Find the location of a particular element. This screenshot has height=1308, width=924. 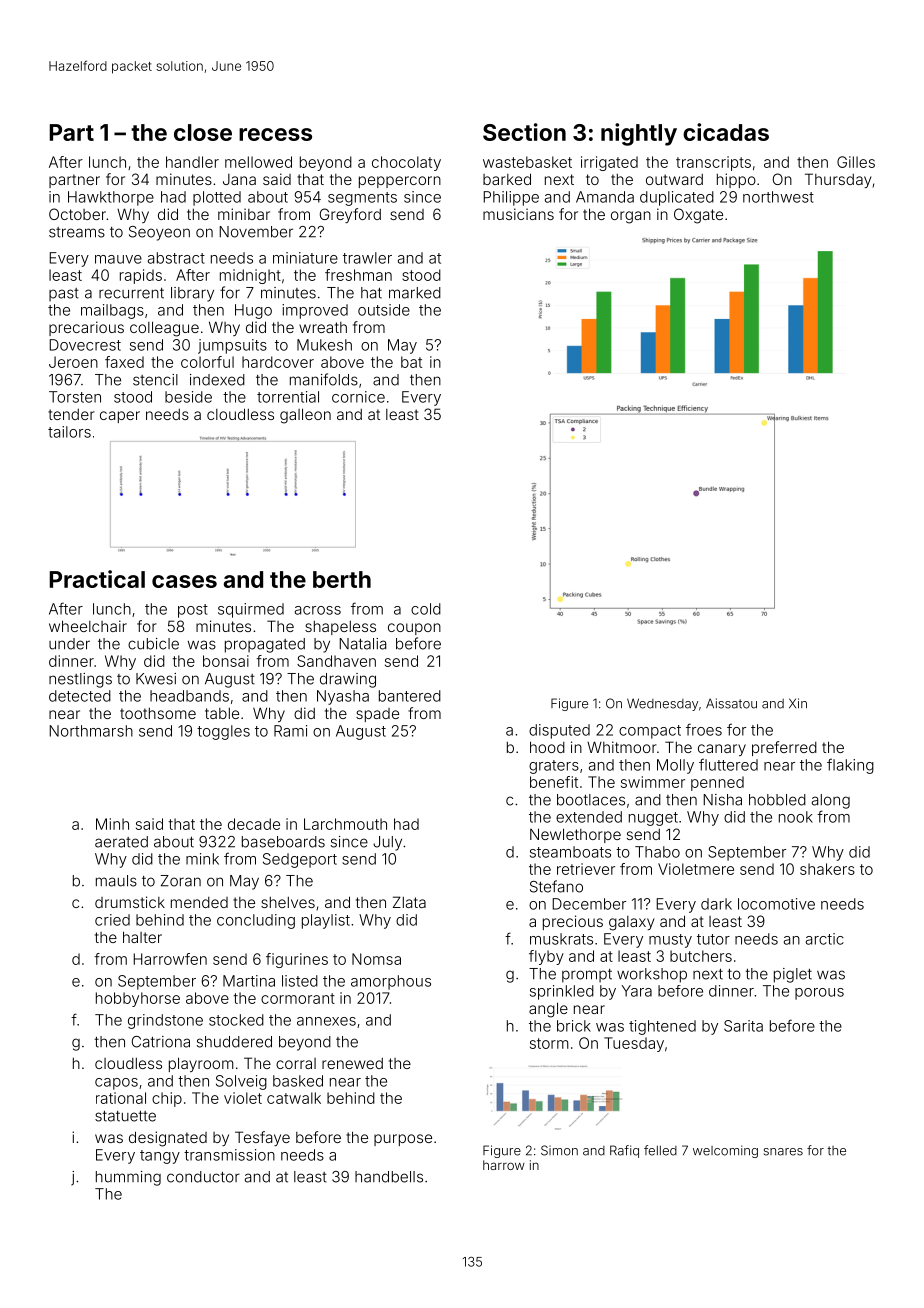

Catriona is located at coordinates (161, 1042).
